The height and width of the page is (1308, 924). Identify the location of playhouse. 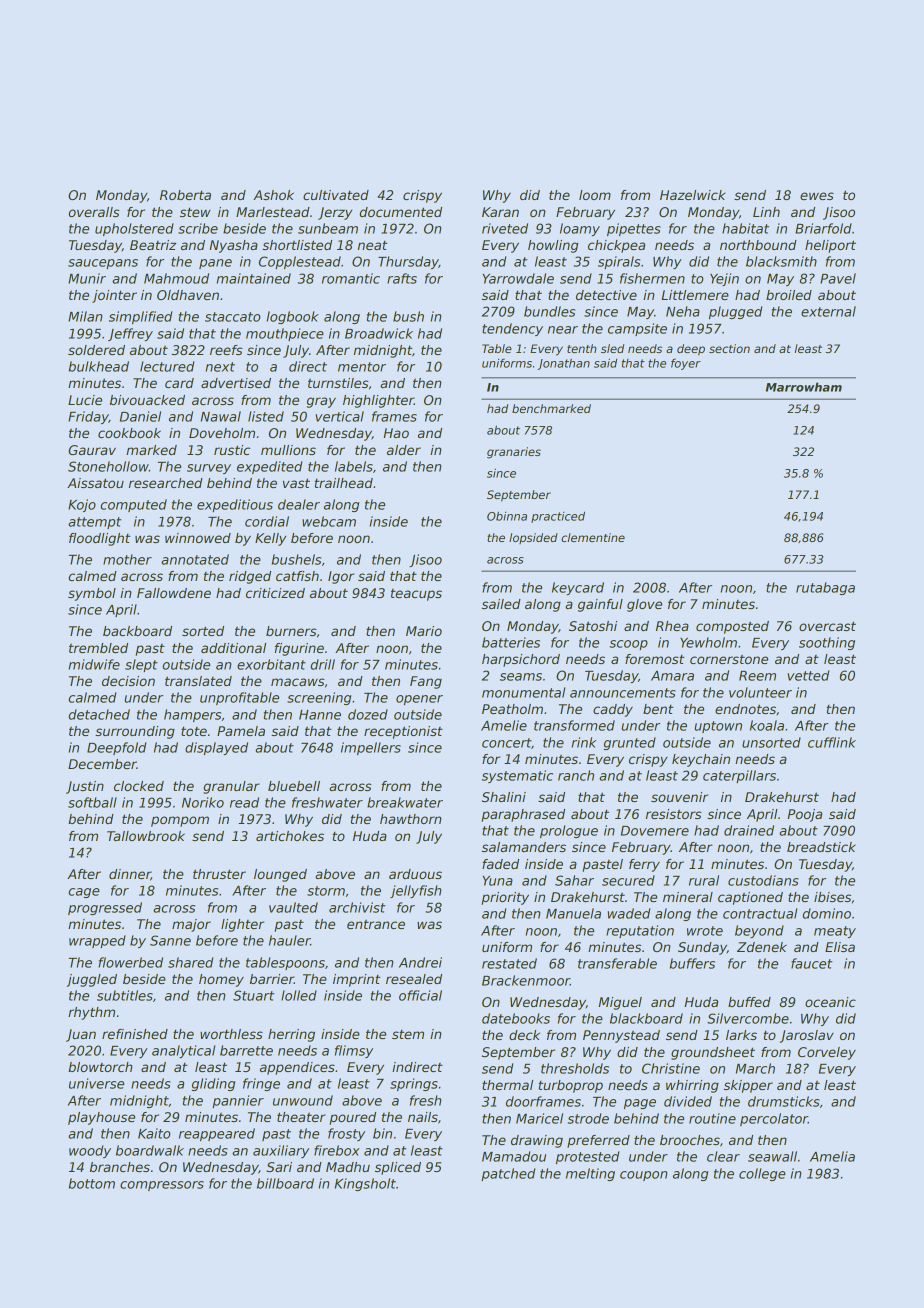
(101, 1118).
